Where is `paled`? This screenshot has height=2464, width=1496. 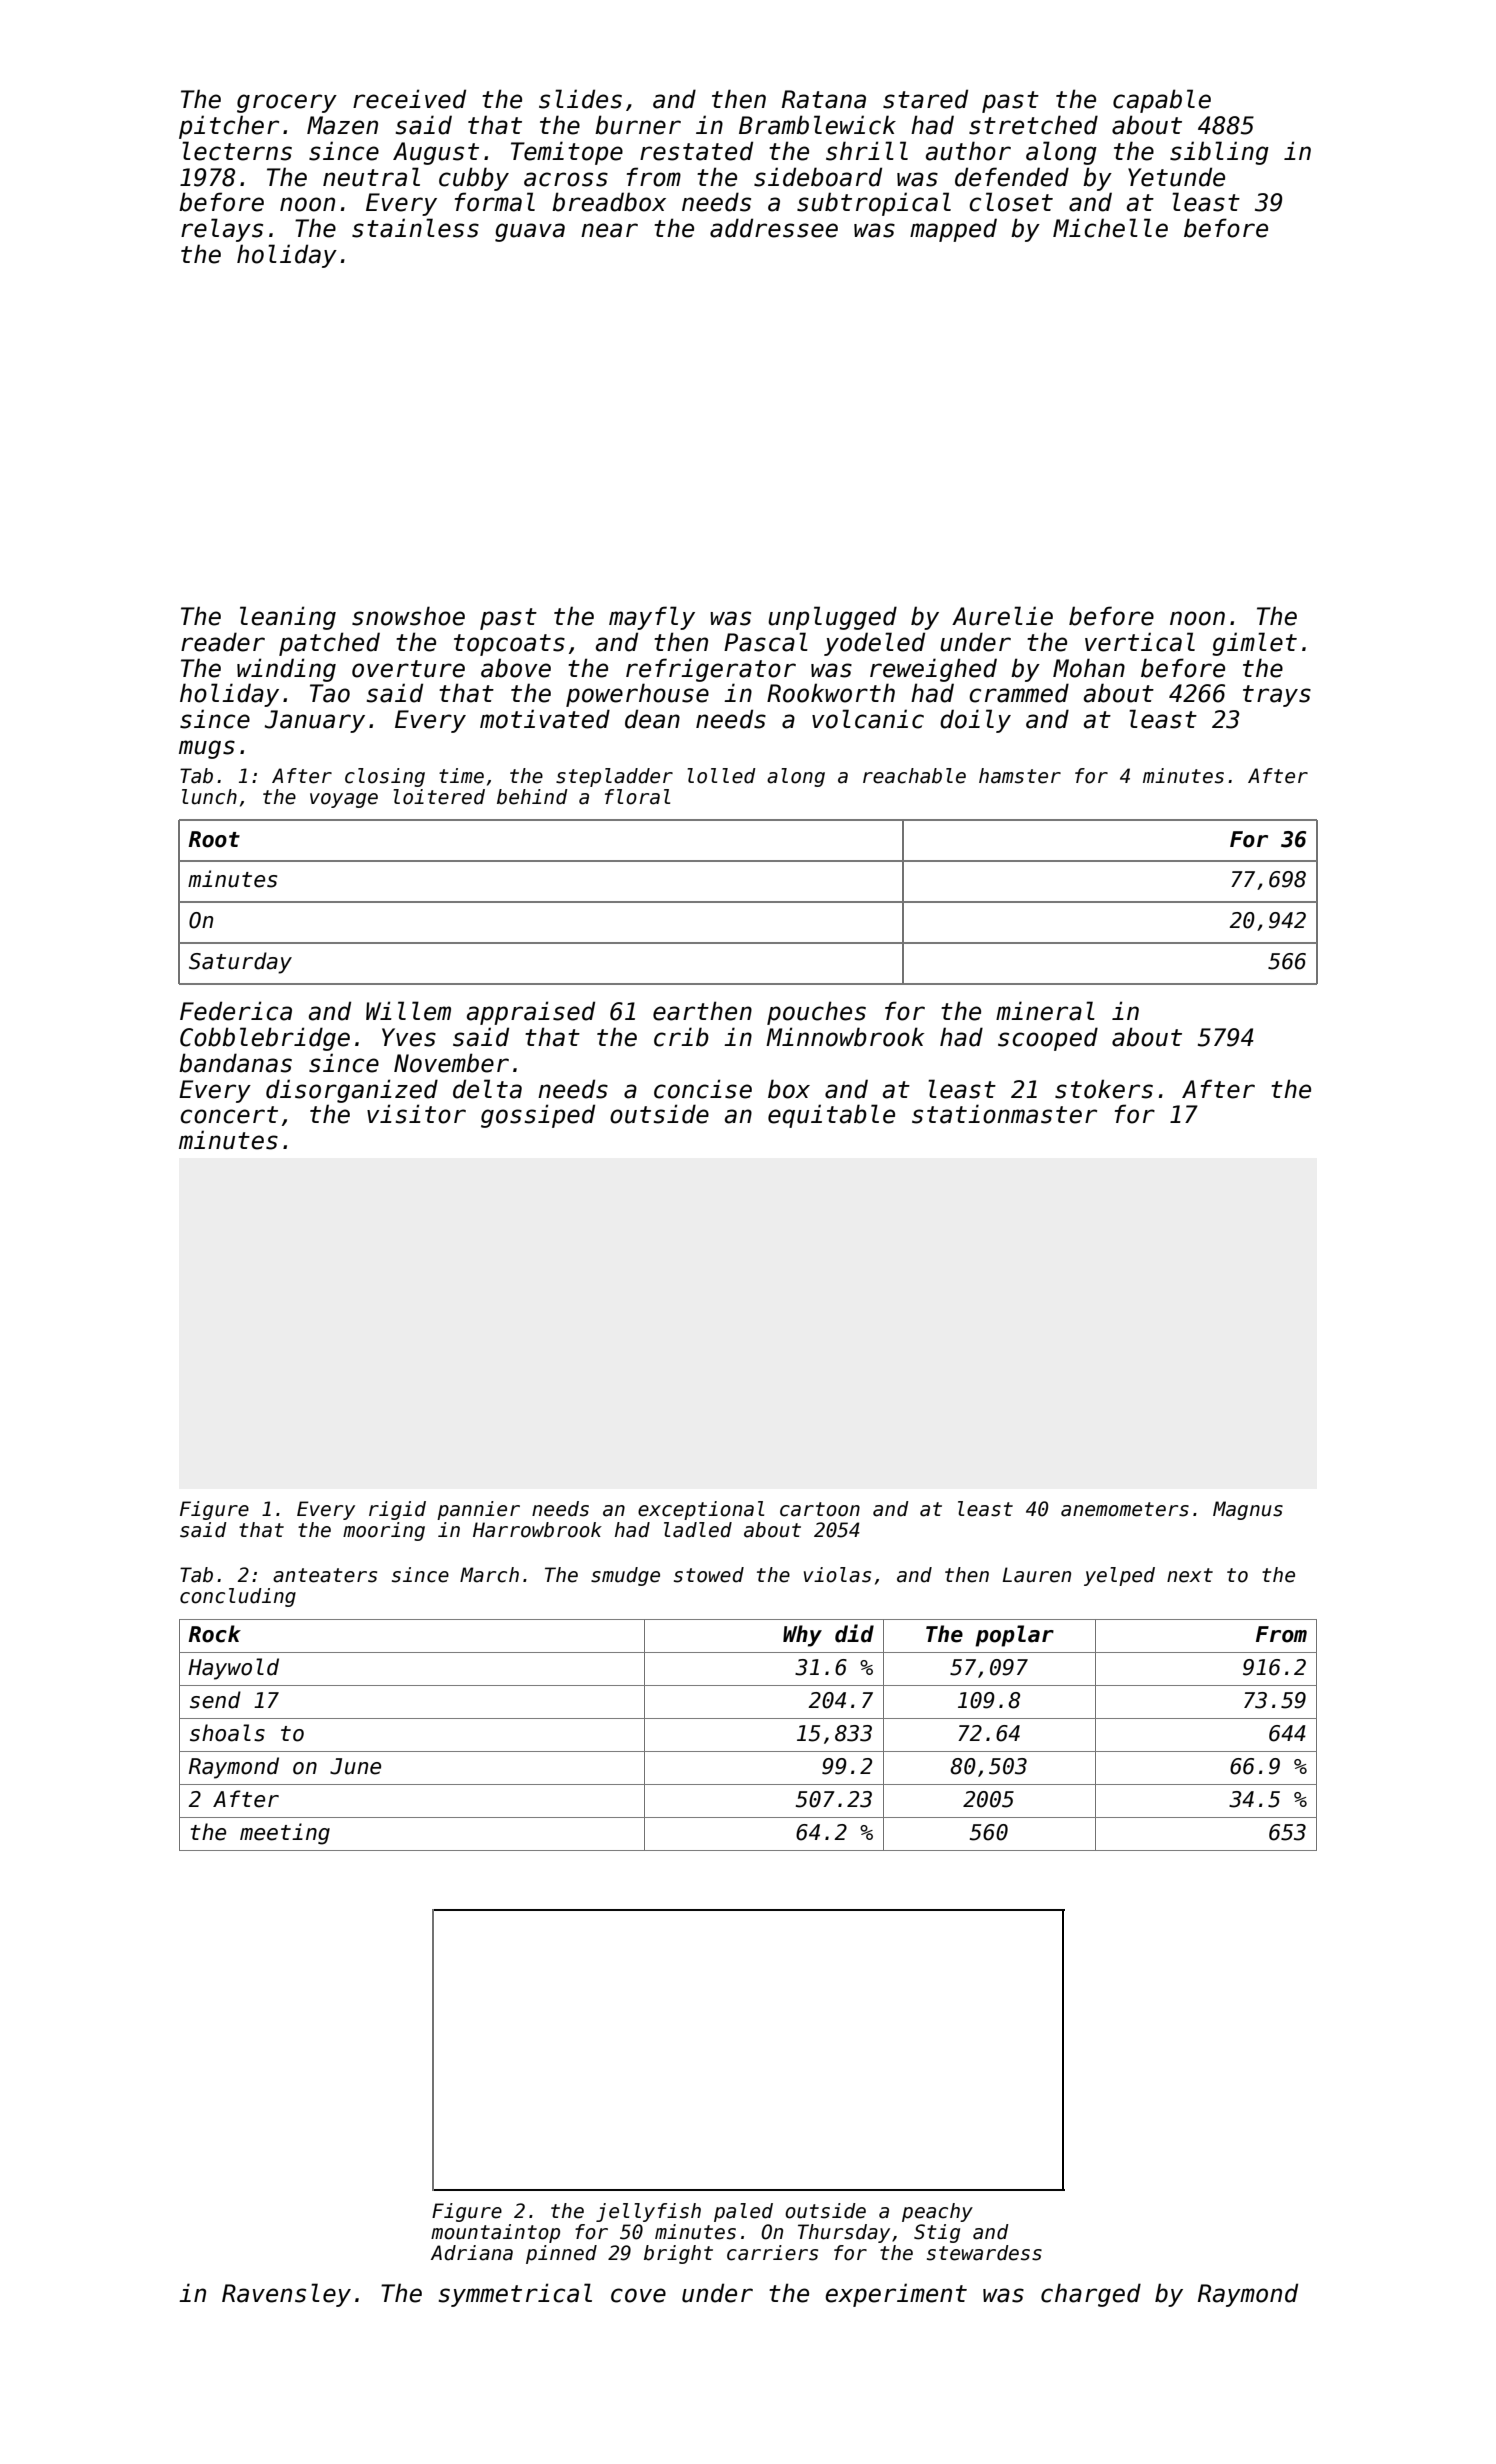
paled is located at coordinates (743, 2212).
